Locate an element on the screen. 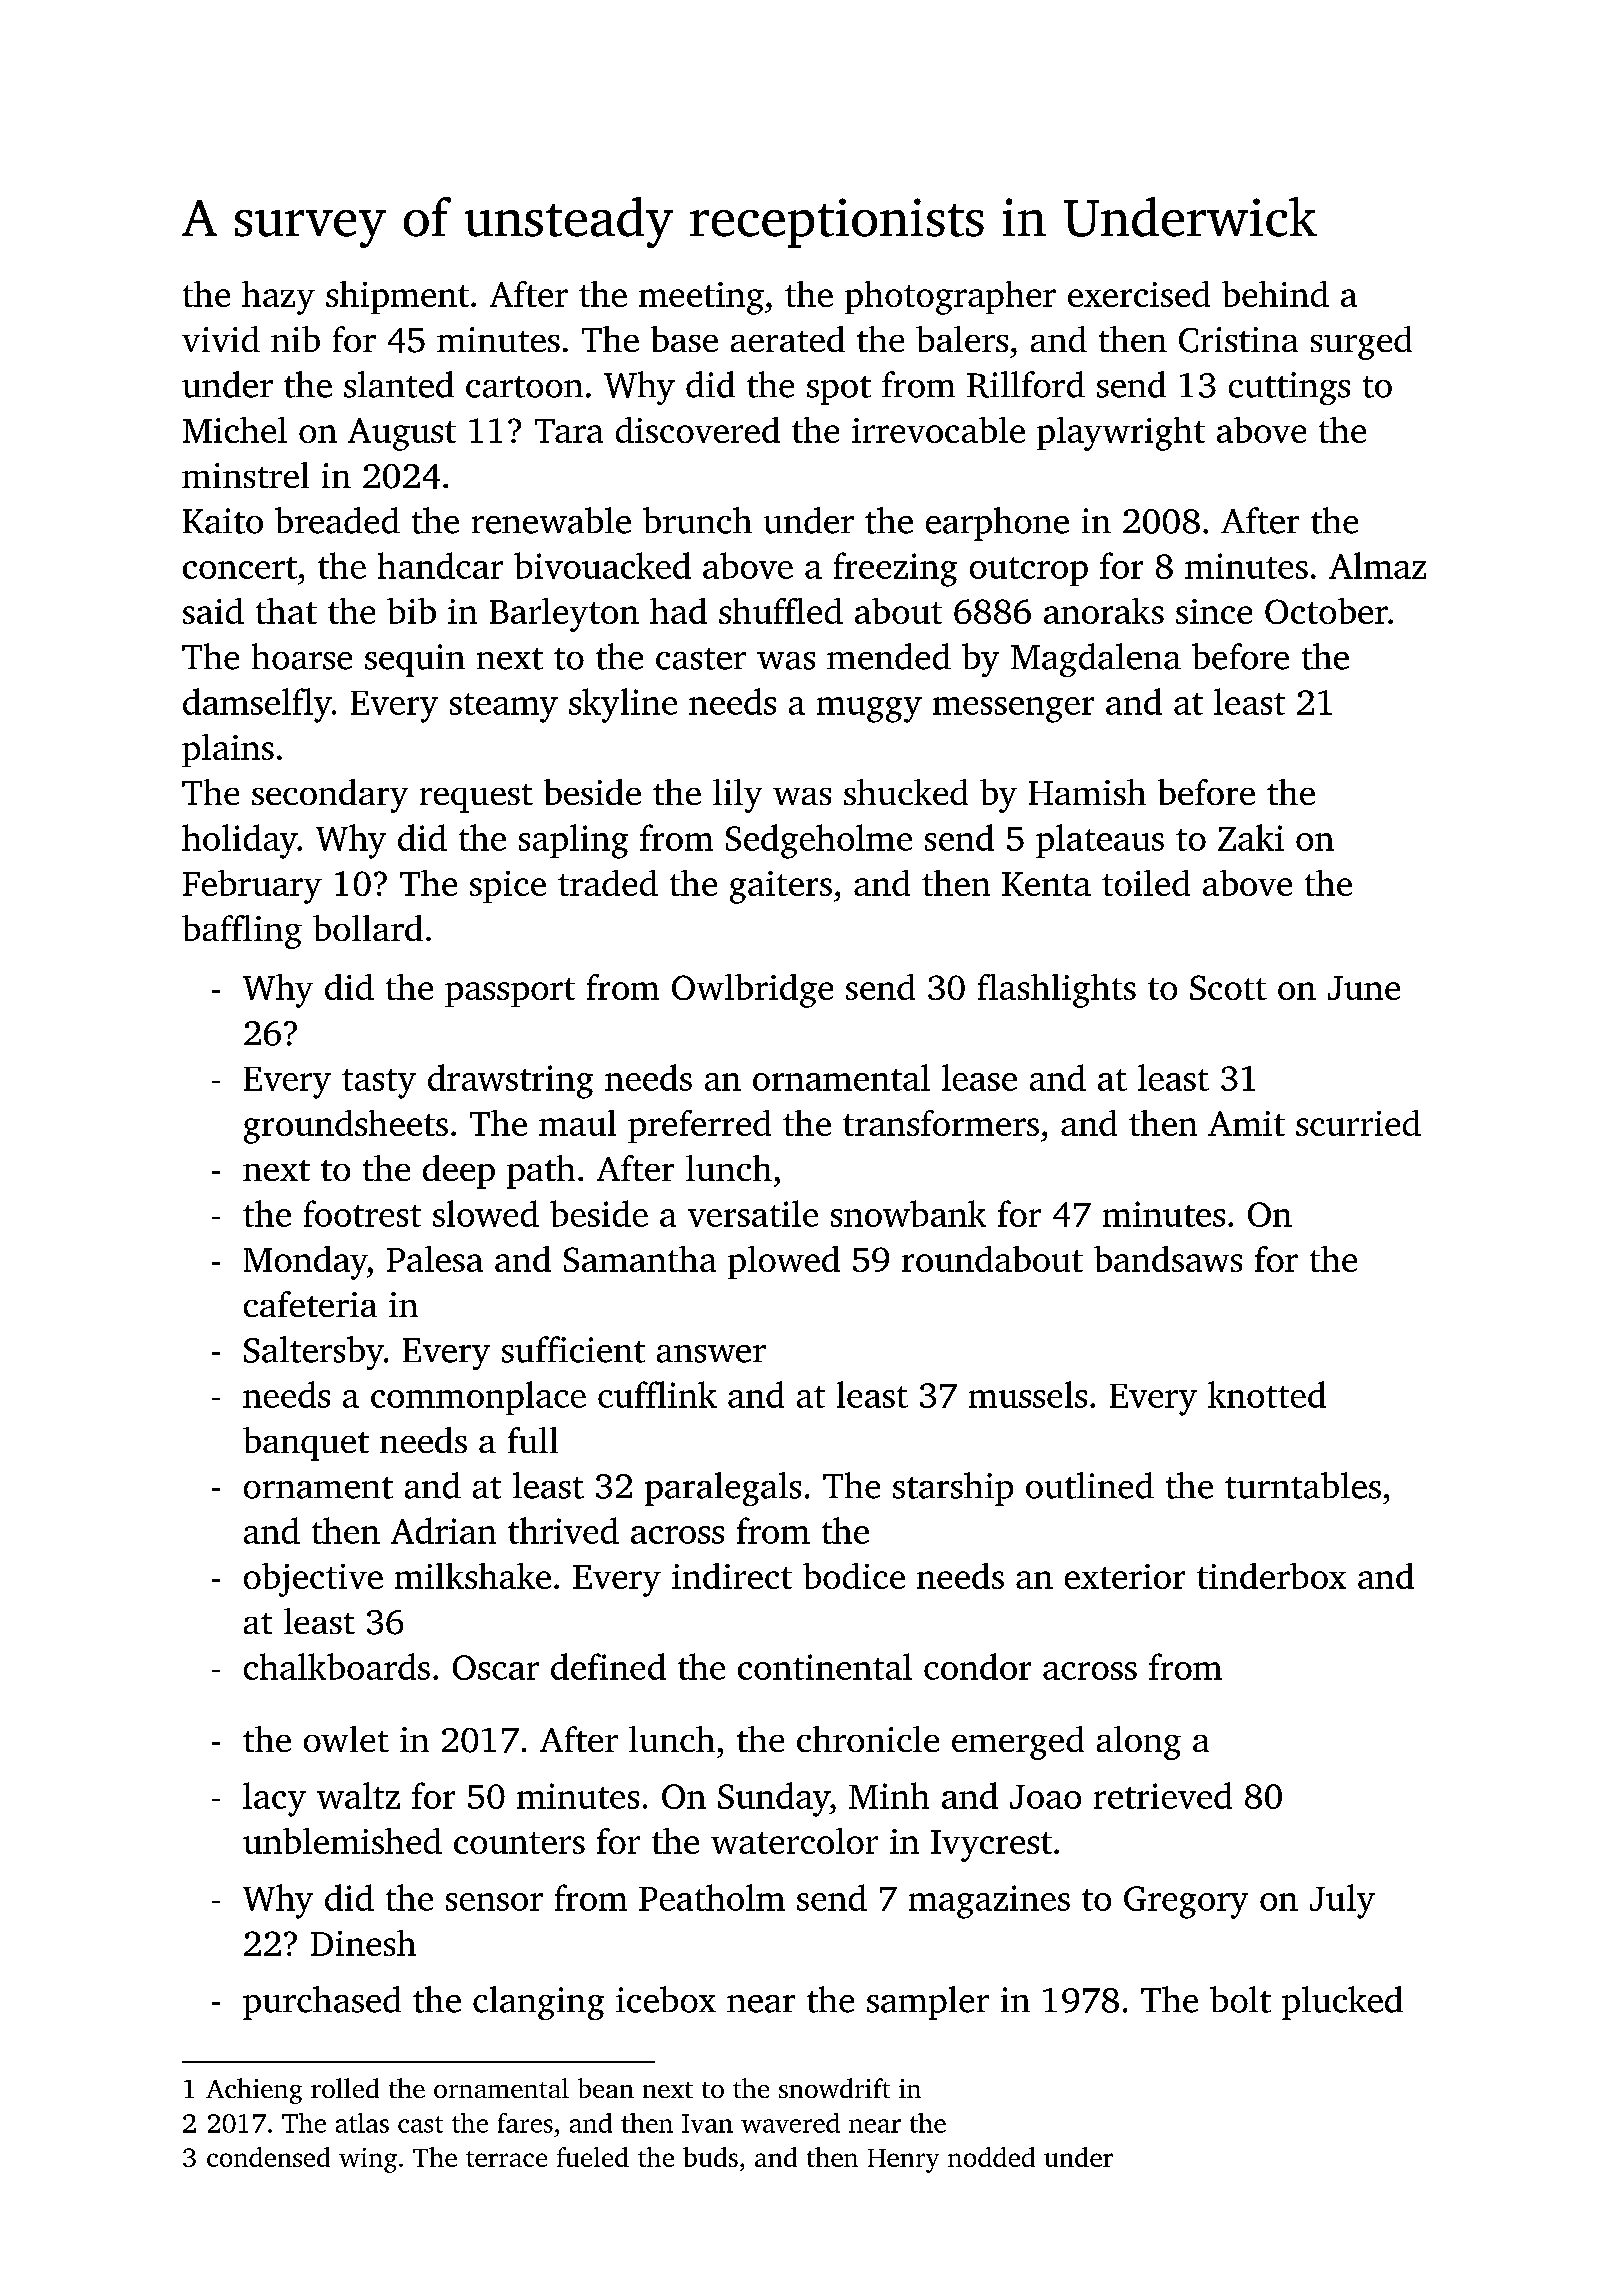 Image resolution: width=1620 pixels, height=2292 pixels. Zaki is located at coordinates (1251, 837).
